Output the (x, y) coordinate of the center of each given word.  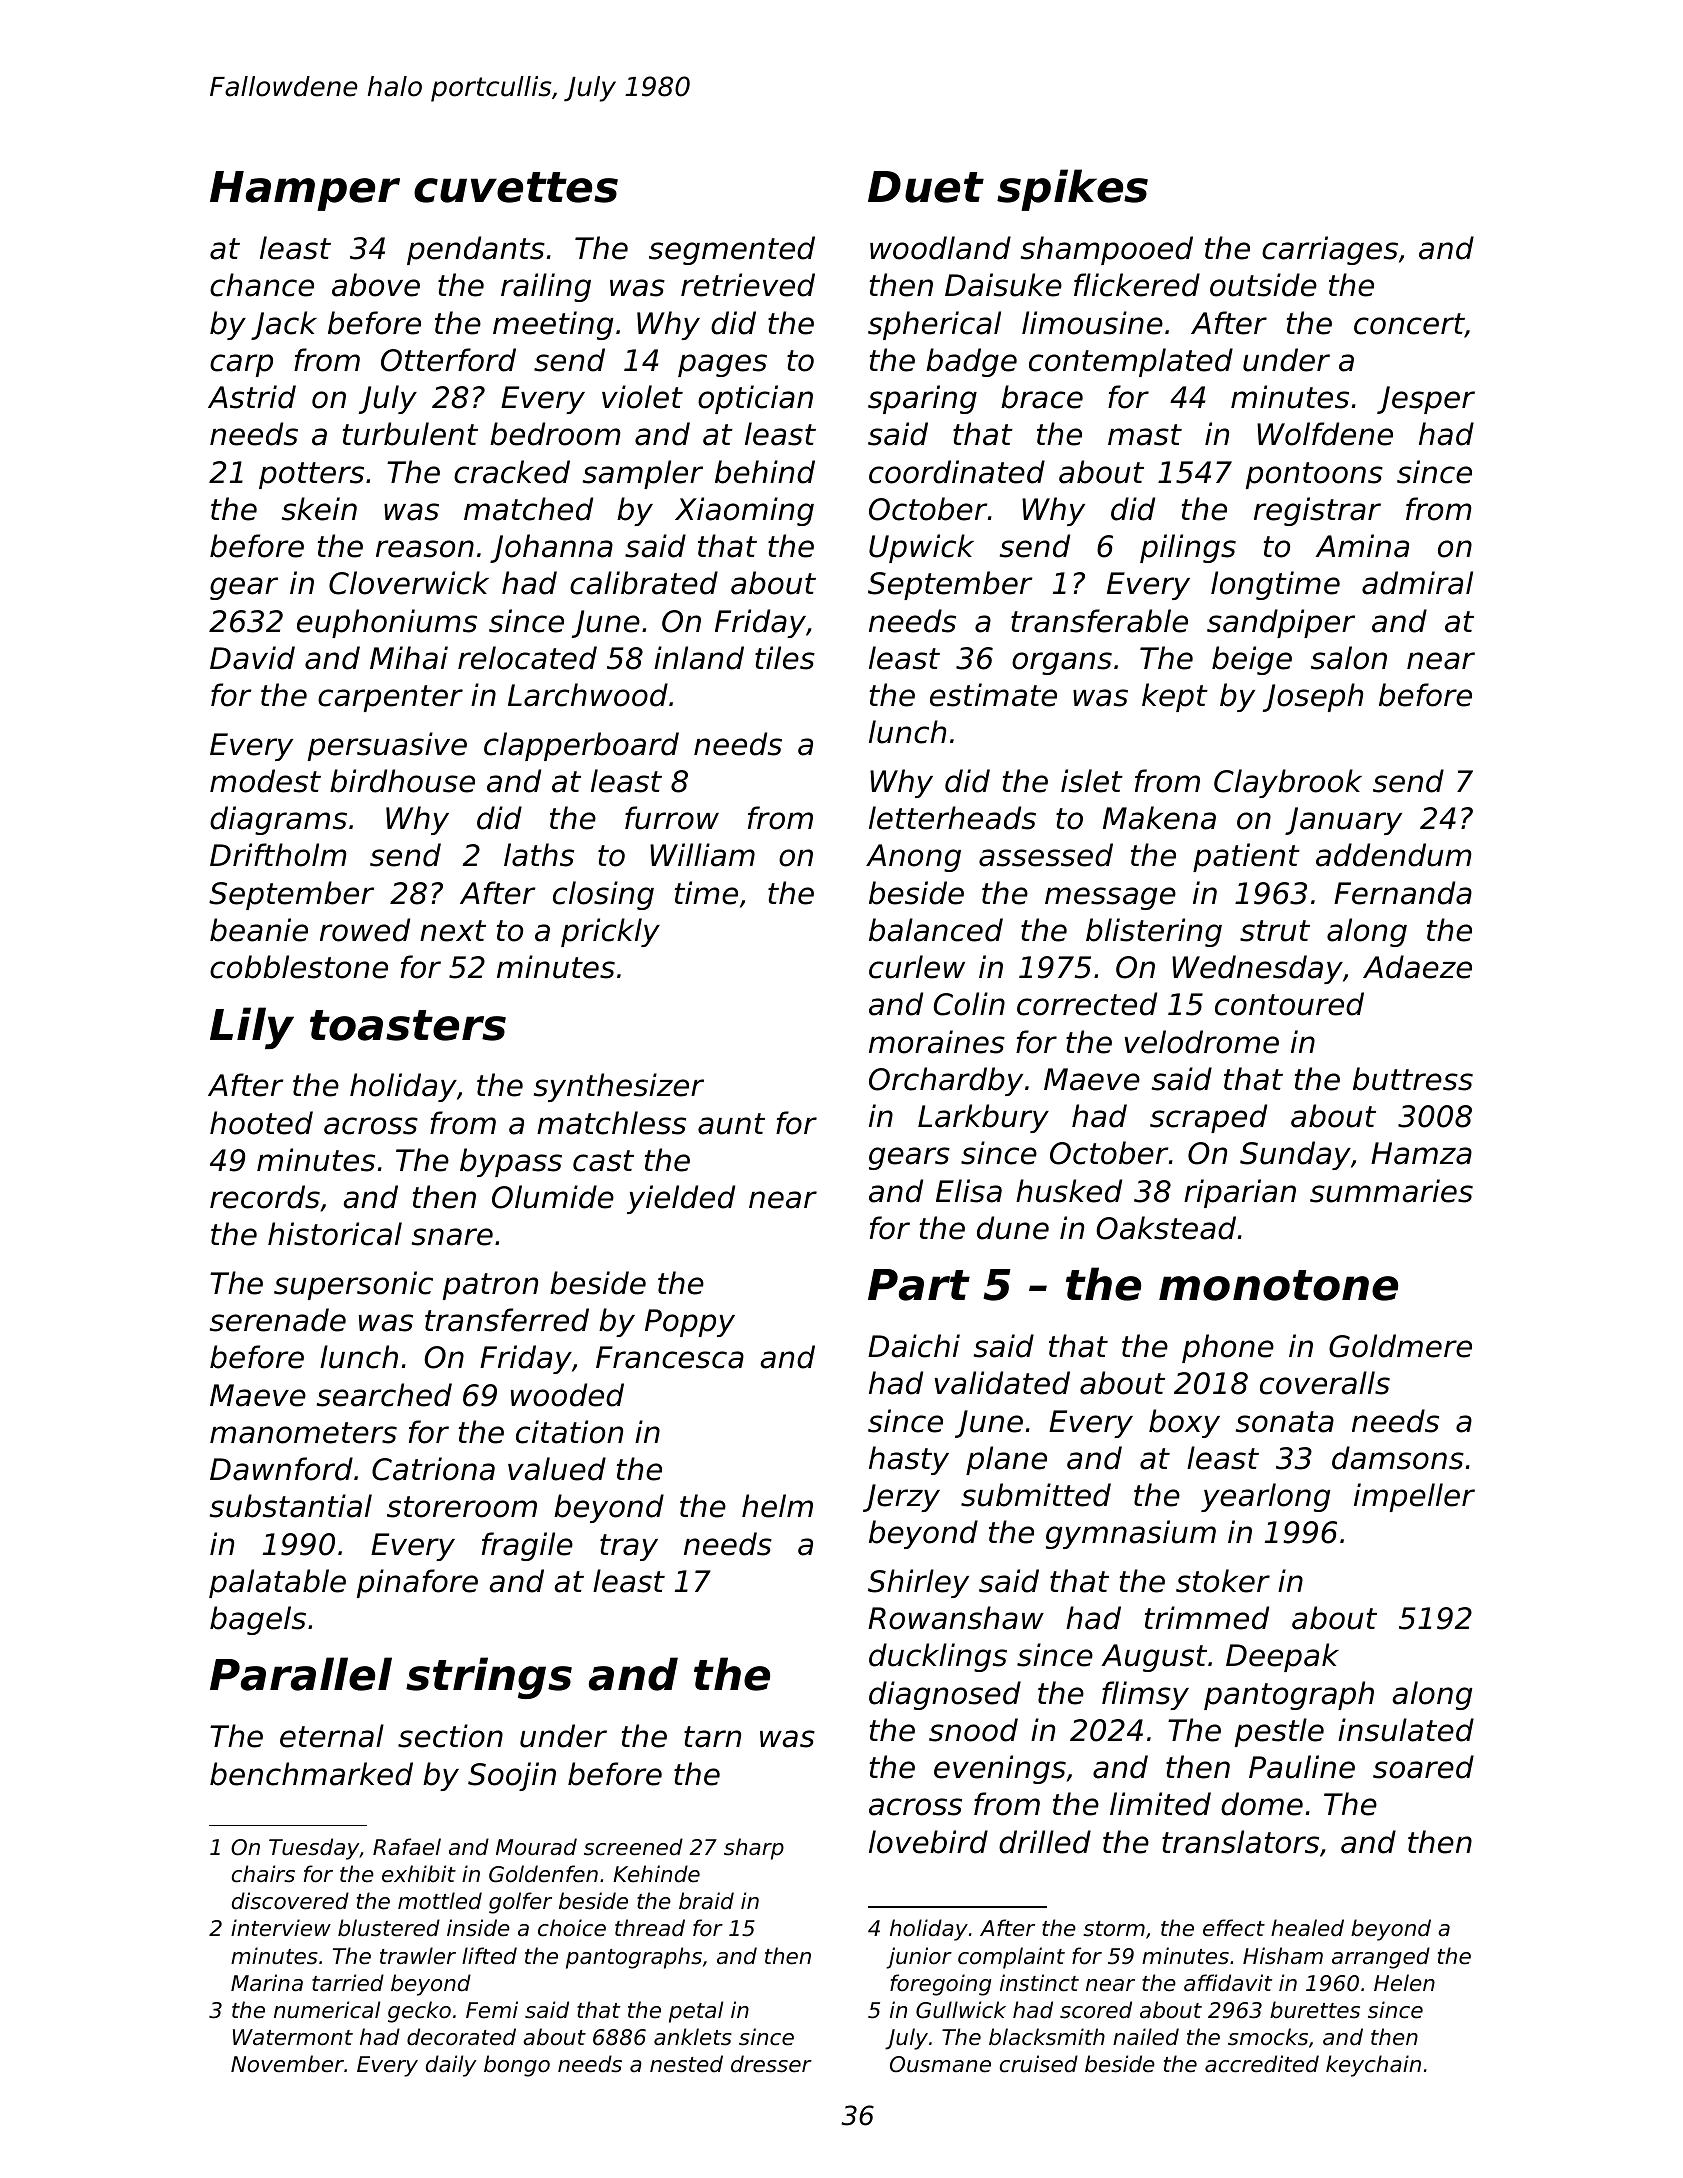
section (450, 1736)
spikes (1072, 190)
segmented (732, 250)
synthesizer (619, 1087)
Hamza (1421, 1153)
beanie (259, 930)
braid (706, 1901)
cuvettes (516, 187)
